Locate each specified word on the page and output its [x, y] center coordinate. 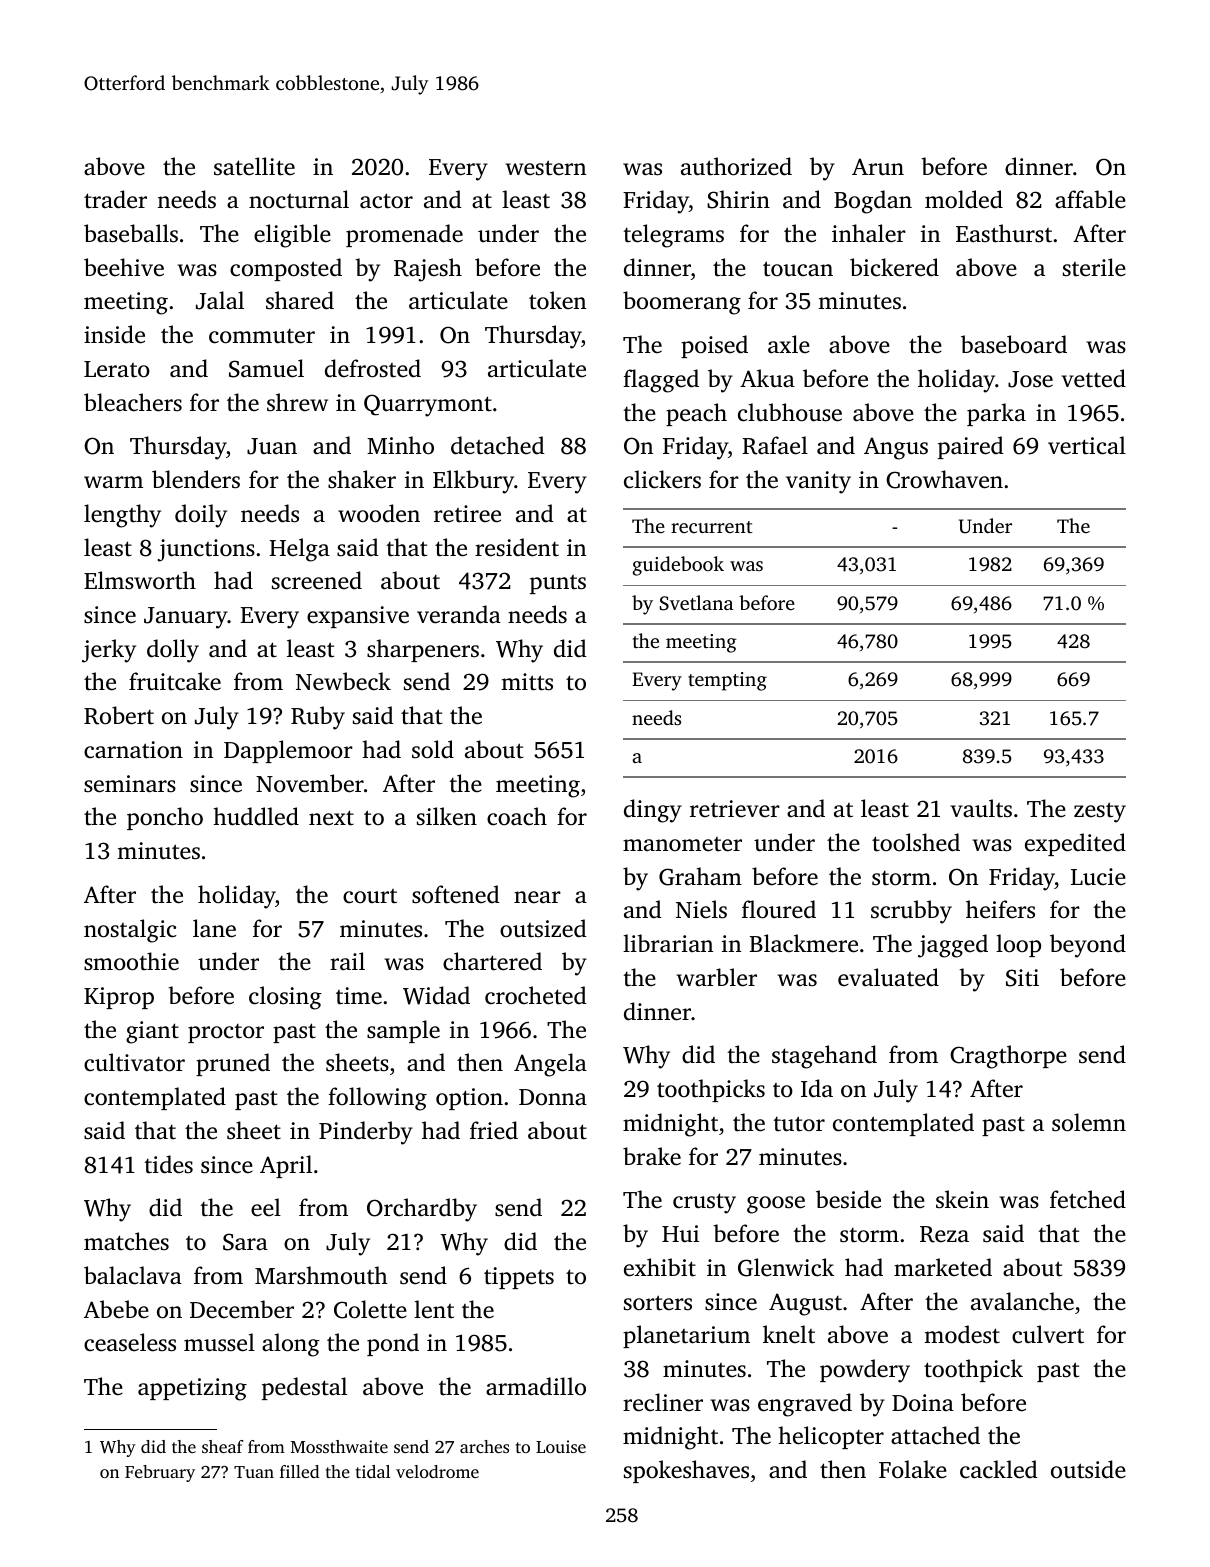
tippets [519, 1278]
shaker [362, 479]
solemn [1089, 1122]
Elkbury [473, 482]
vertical [1087, 445]
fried [494, 1130]
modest [962, 1334]
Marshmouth [321, 1275]
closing [285, 998]
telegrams [673, 236]
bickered [894, 267]
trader [115, 199]
